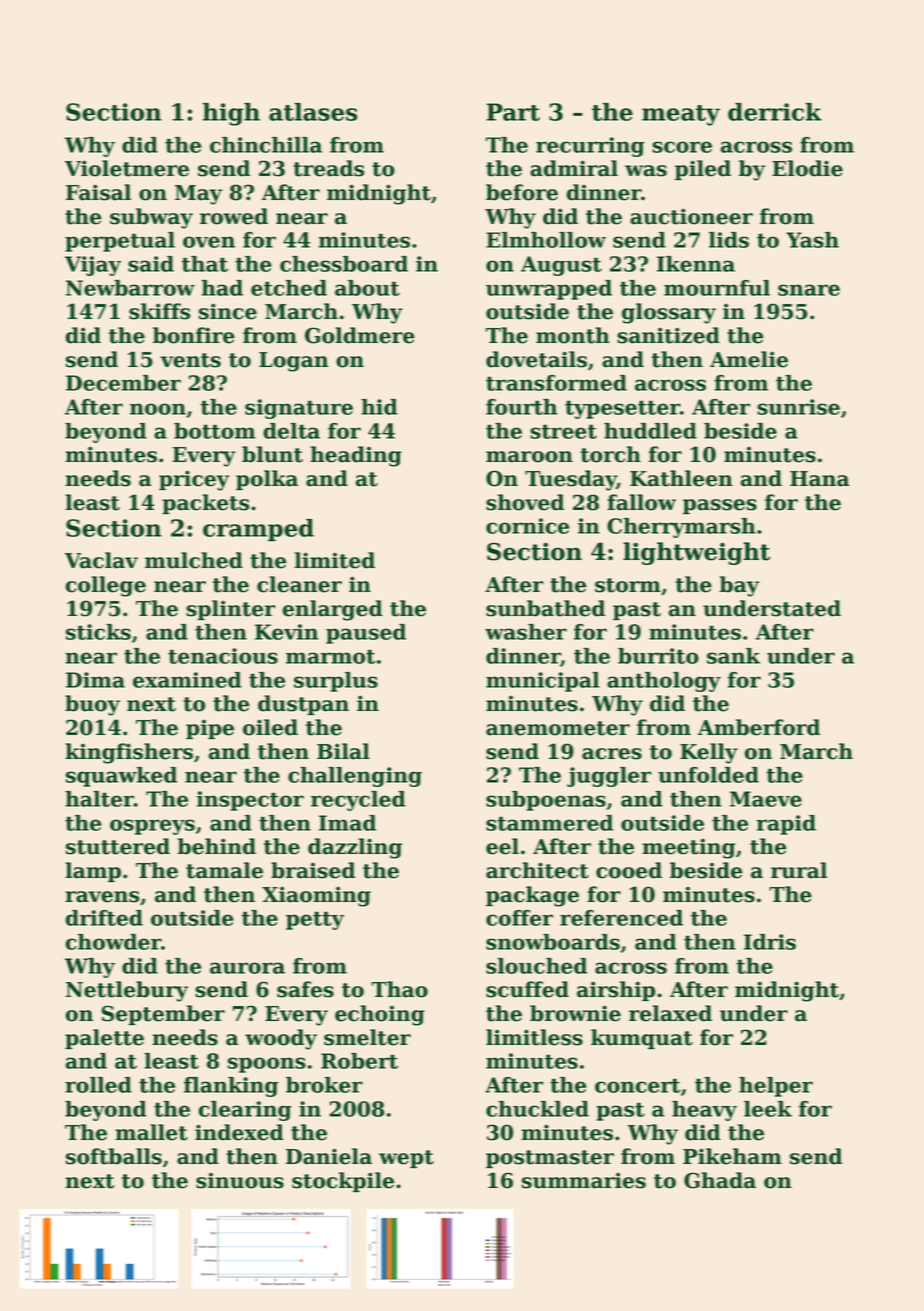 Image resolution: width=924 pixels, height=1311 pixels. What do you see at coordinates (158, 409) in the screenshot?
I see `noon` at bounding box center [158, 409].
